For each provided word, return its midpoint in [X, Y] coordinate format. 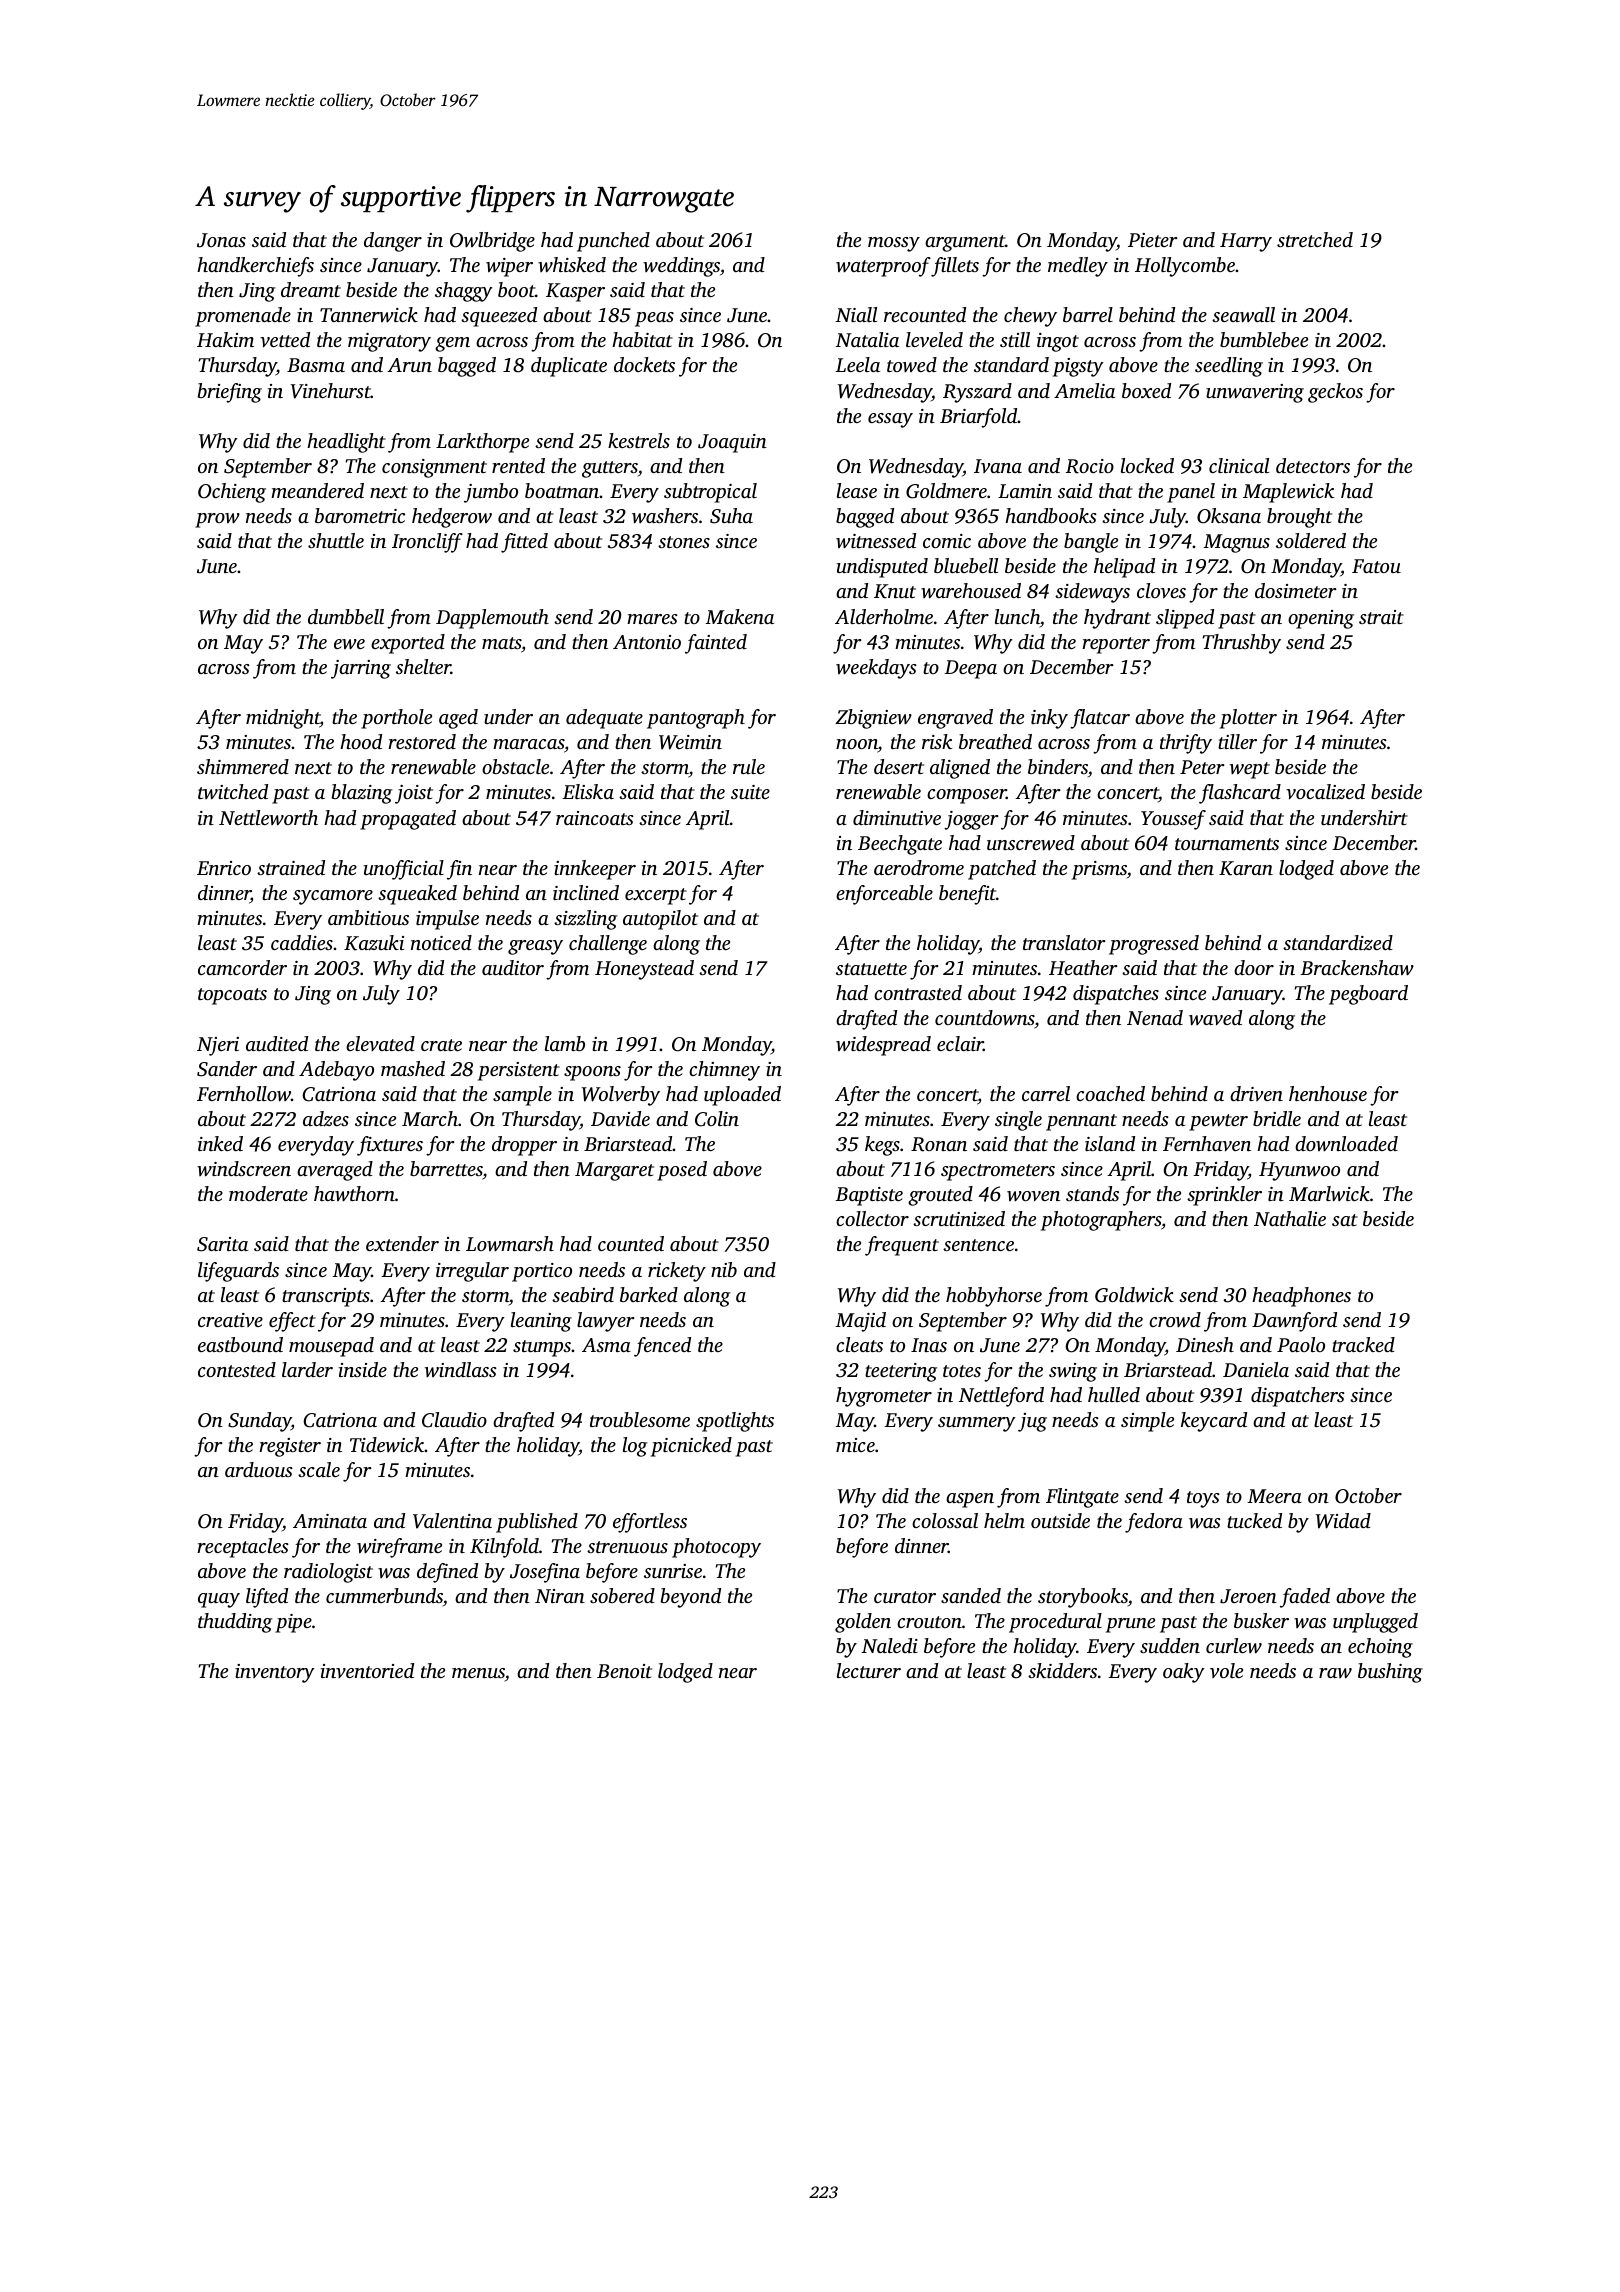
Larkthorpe [482, 443]
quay [219, 1600]
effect [292, 1322]
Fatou [1376, 566]
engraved [955, 719]
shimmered [243, 766]
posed [682, 1171]
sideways [1092, 593]
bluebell [966, 565]
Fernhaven [1207, 1143]
